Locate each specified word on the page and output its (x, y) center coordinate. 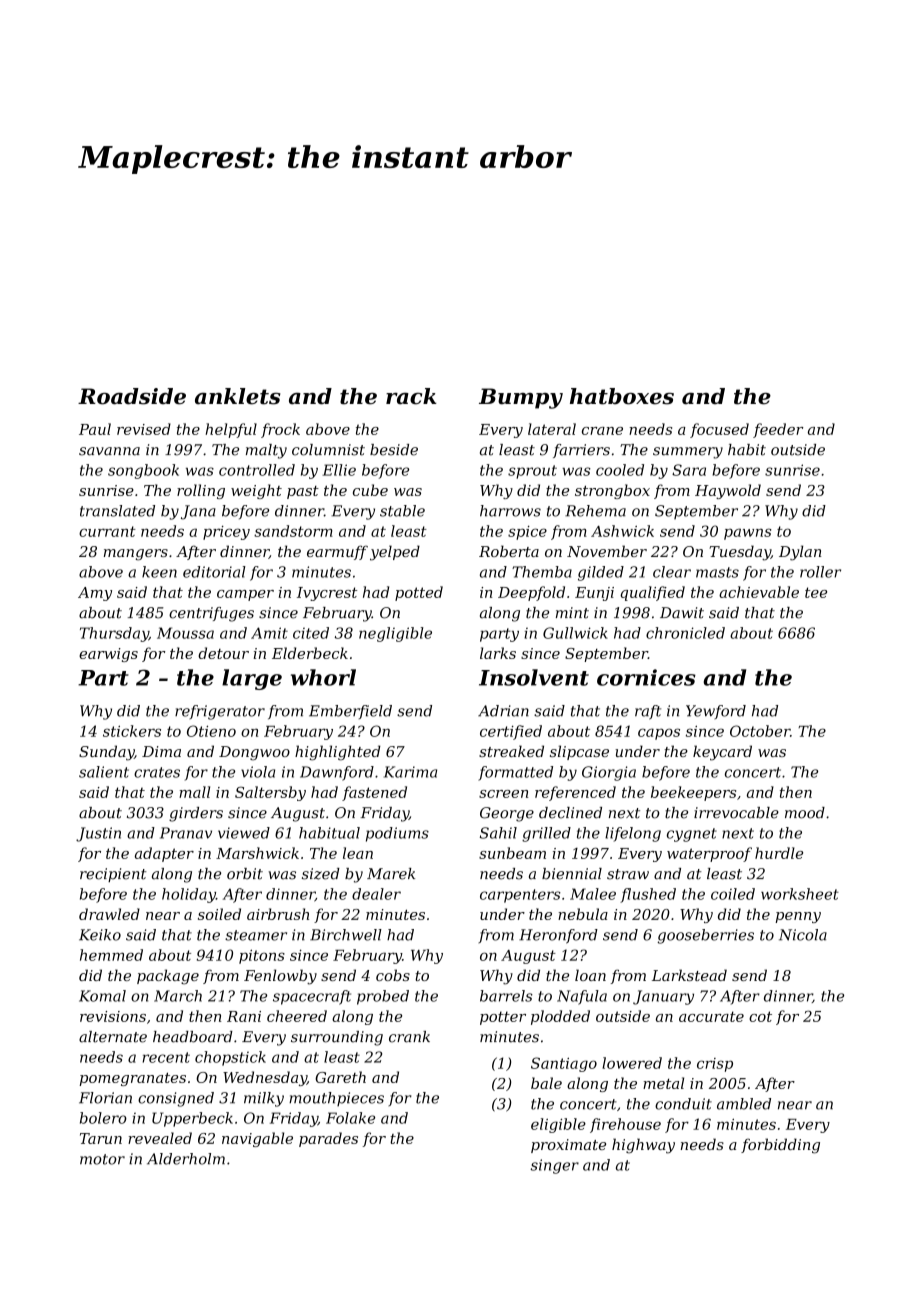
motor (102, 1159)
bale (546, 1083)
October (760, 731)
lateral (552, 429)
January (663, 997)
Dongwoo (254, 753)
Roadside (132, 396)
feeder (778, 430)
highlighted (338, 753)
